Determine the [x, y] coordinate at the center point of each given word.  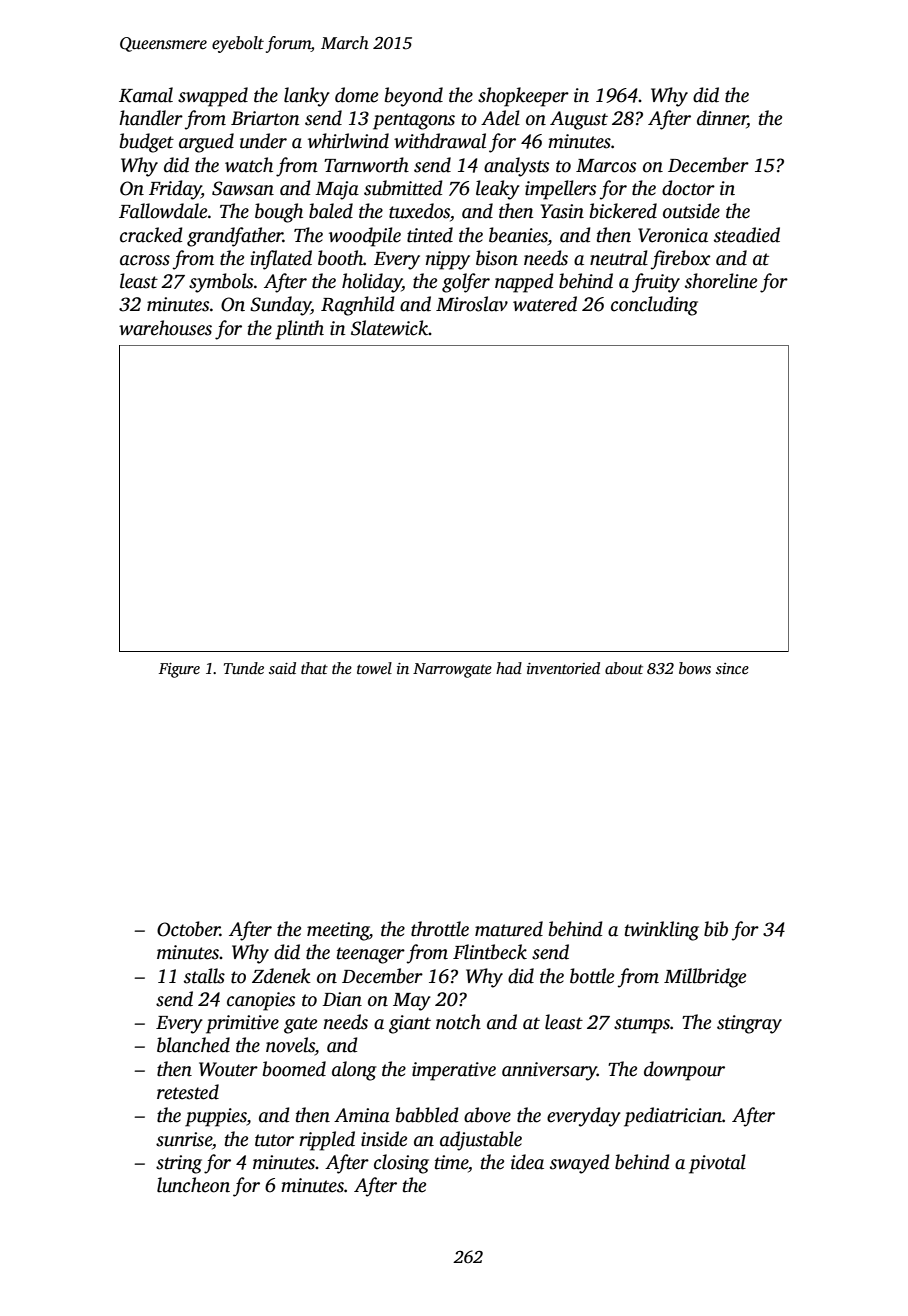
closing [401, 1164]
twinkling [662, 931]
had [509, 668]
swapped [213, 97]
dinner [722, 119]
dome [356, 95]
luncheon [193, 1185]
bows [695, 668]
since [732, 668]
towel [374, 668]
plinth [299, 330]
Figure [179, 670]
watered [545, 304]
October [188, 929]
